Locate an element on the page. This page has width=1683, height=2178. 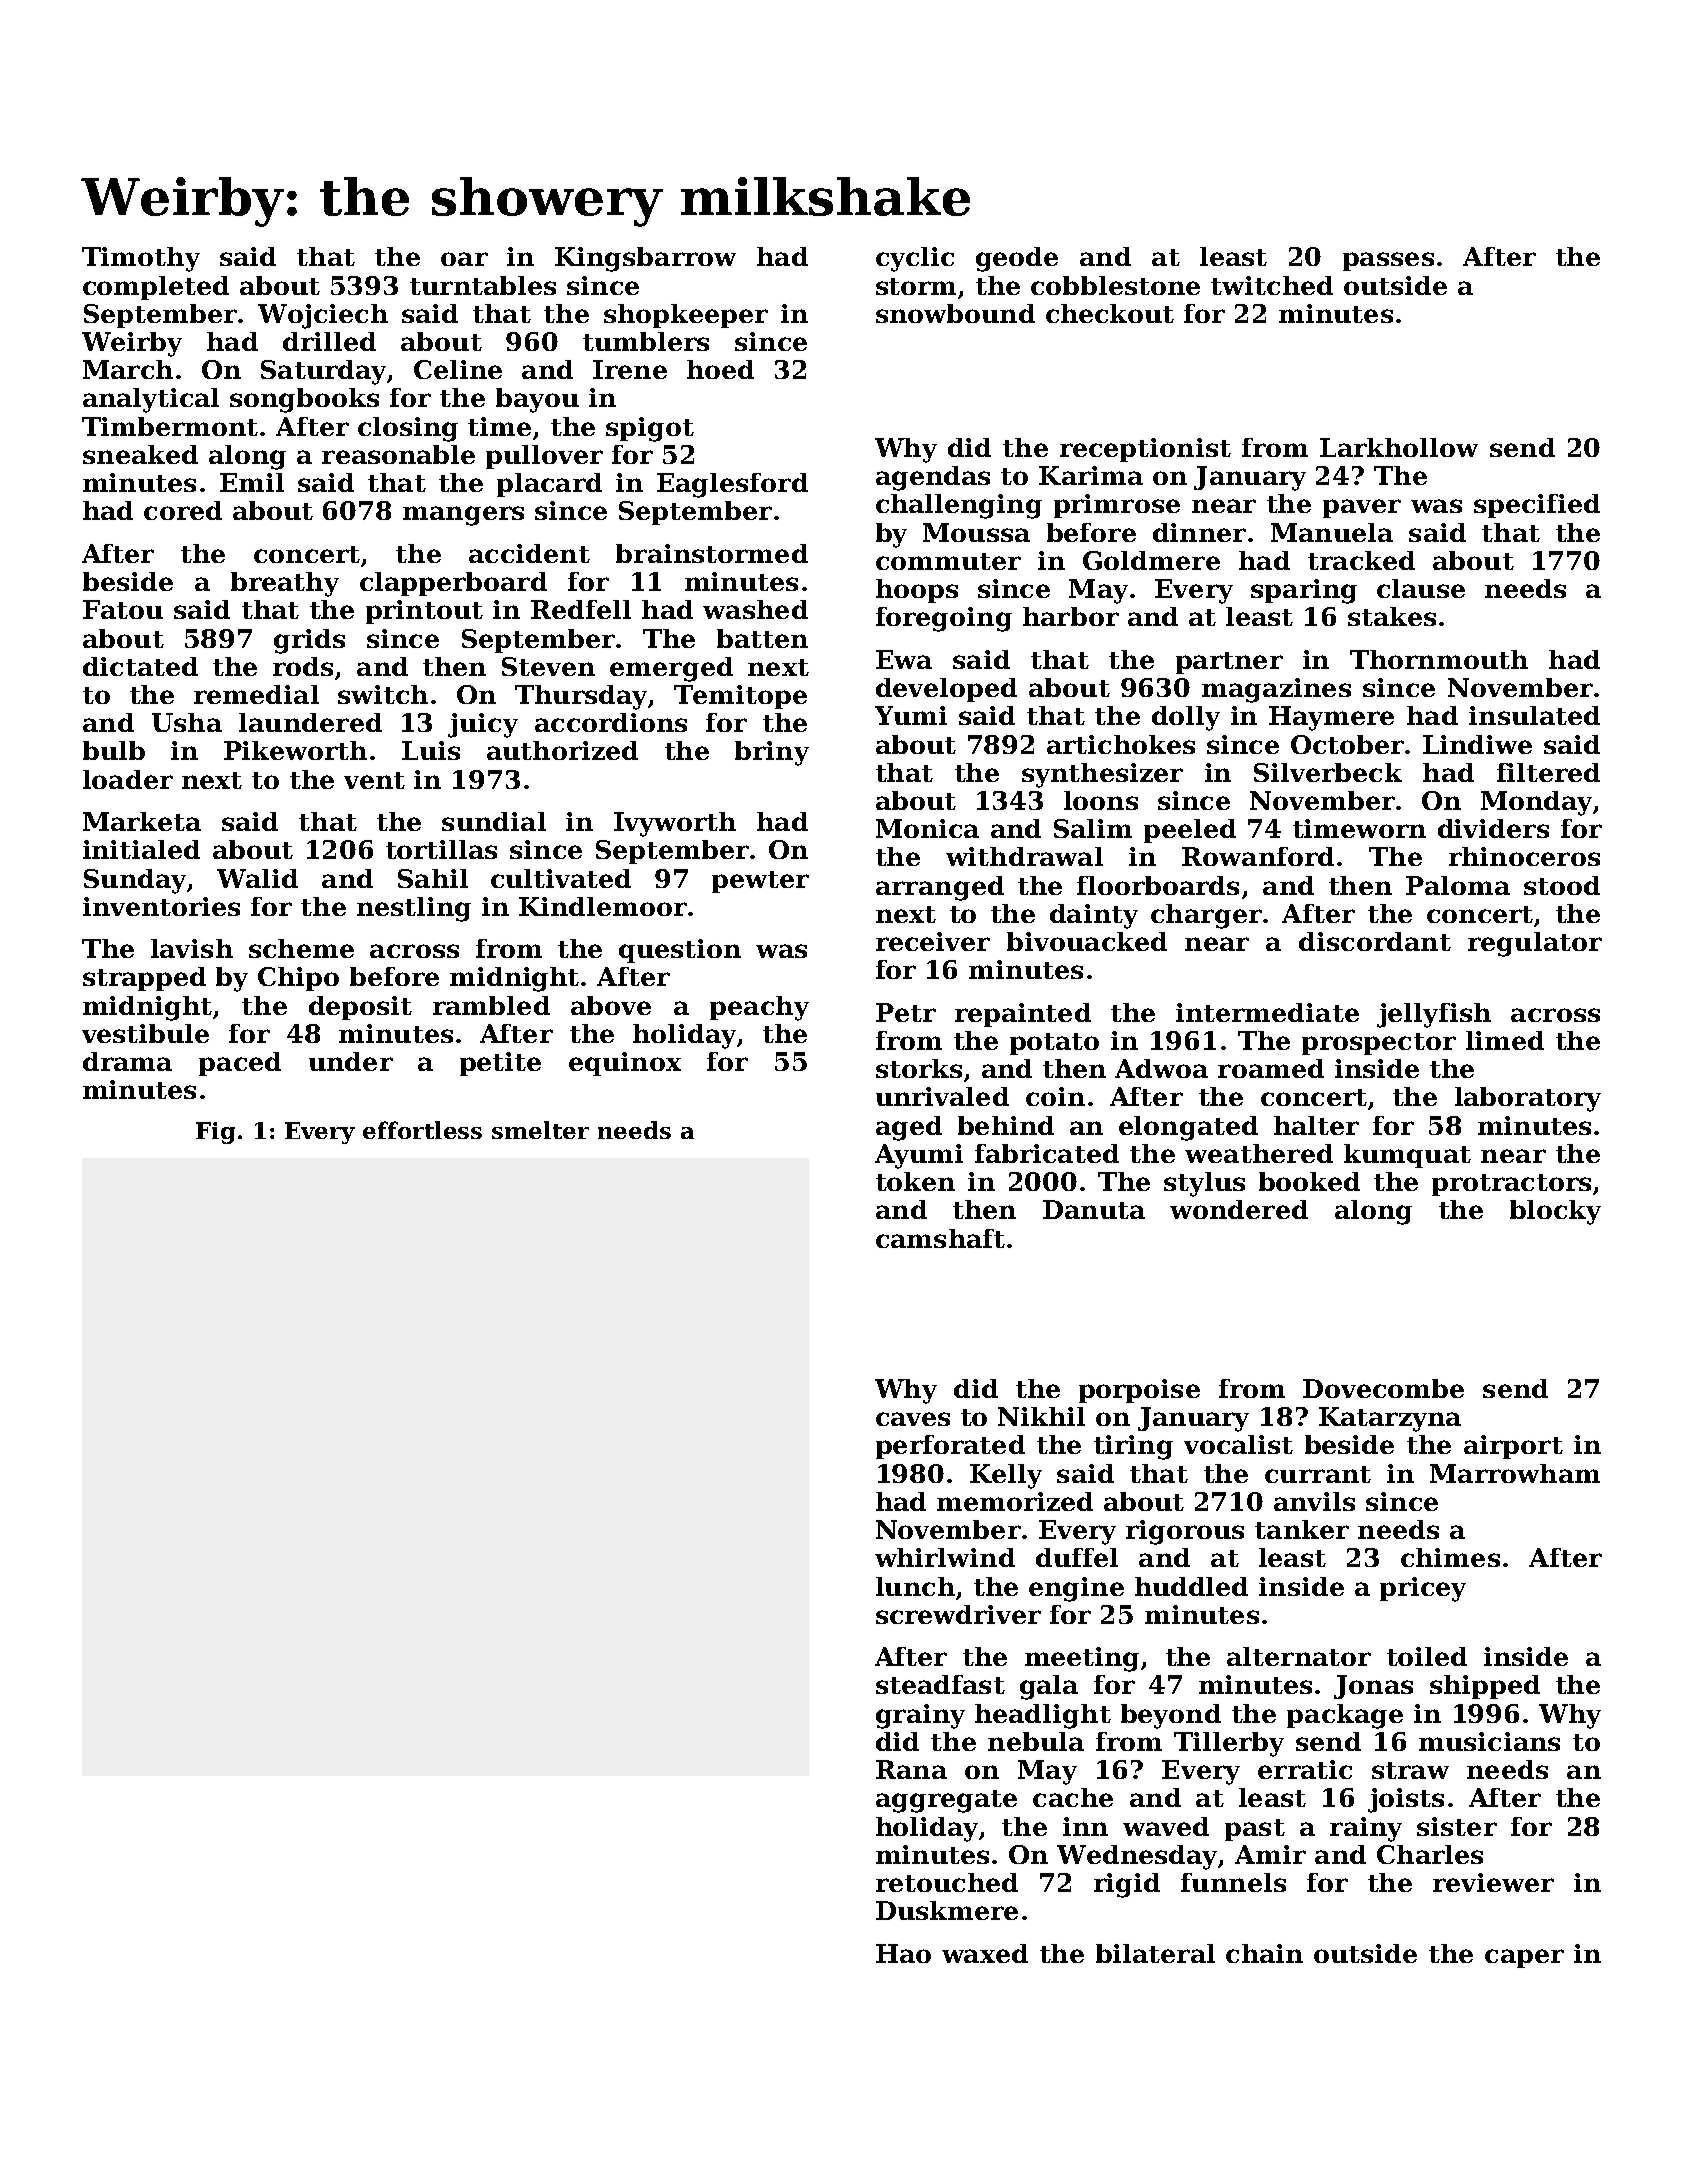
caper is located at coordinates (1524, 1958).
